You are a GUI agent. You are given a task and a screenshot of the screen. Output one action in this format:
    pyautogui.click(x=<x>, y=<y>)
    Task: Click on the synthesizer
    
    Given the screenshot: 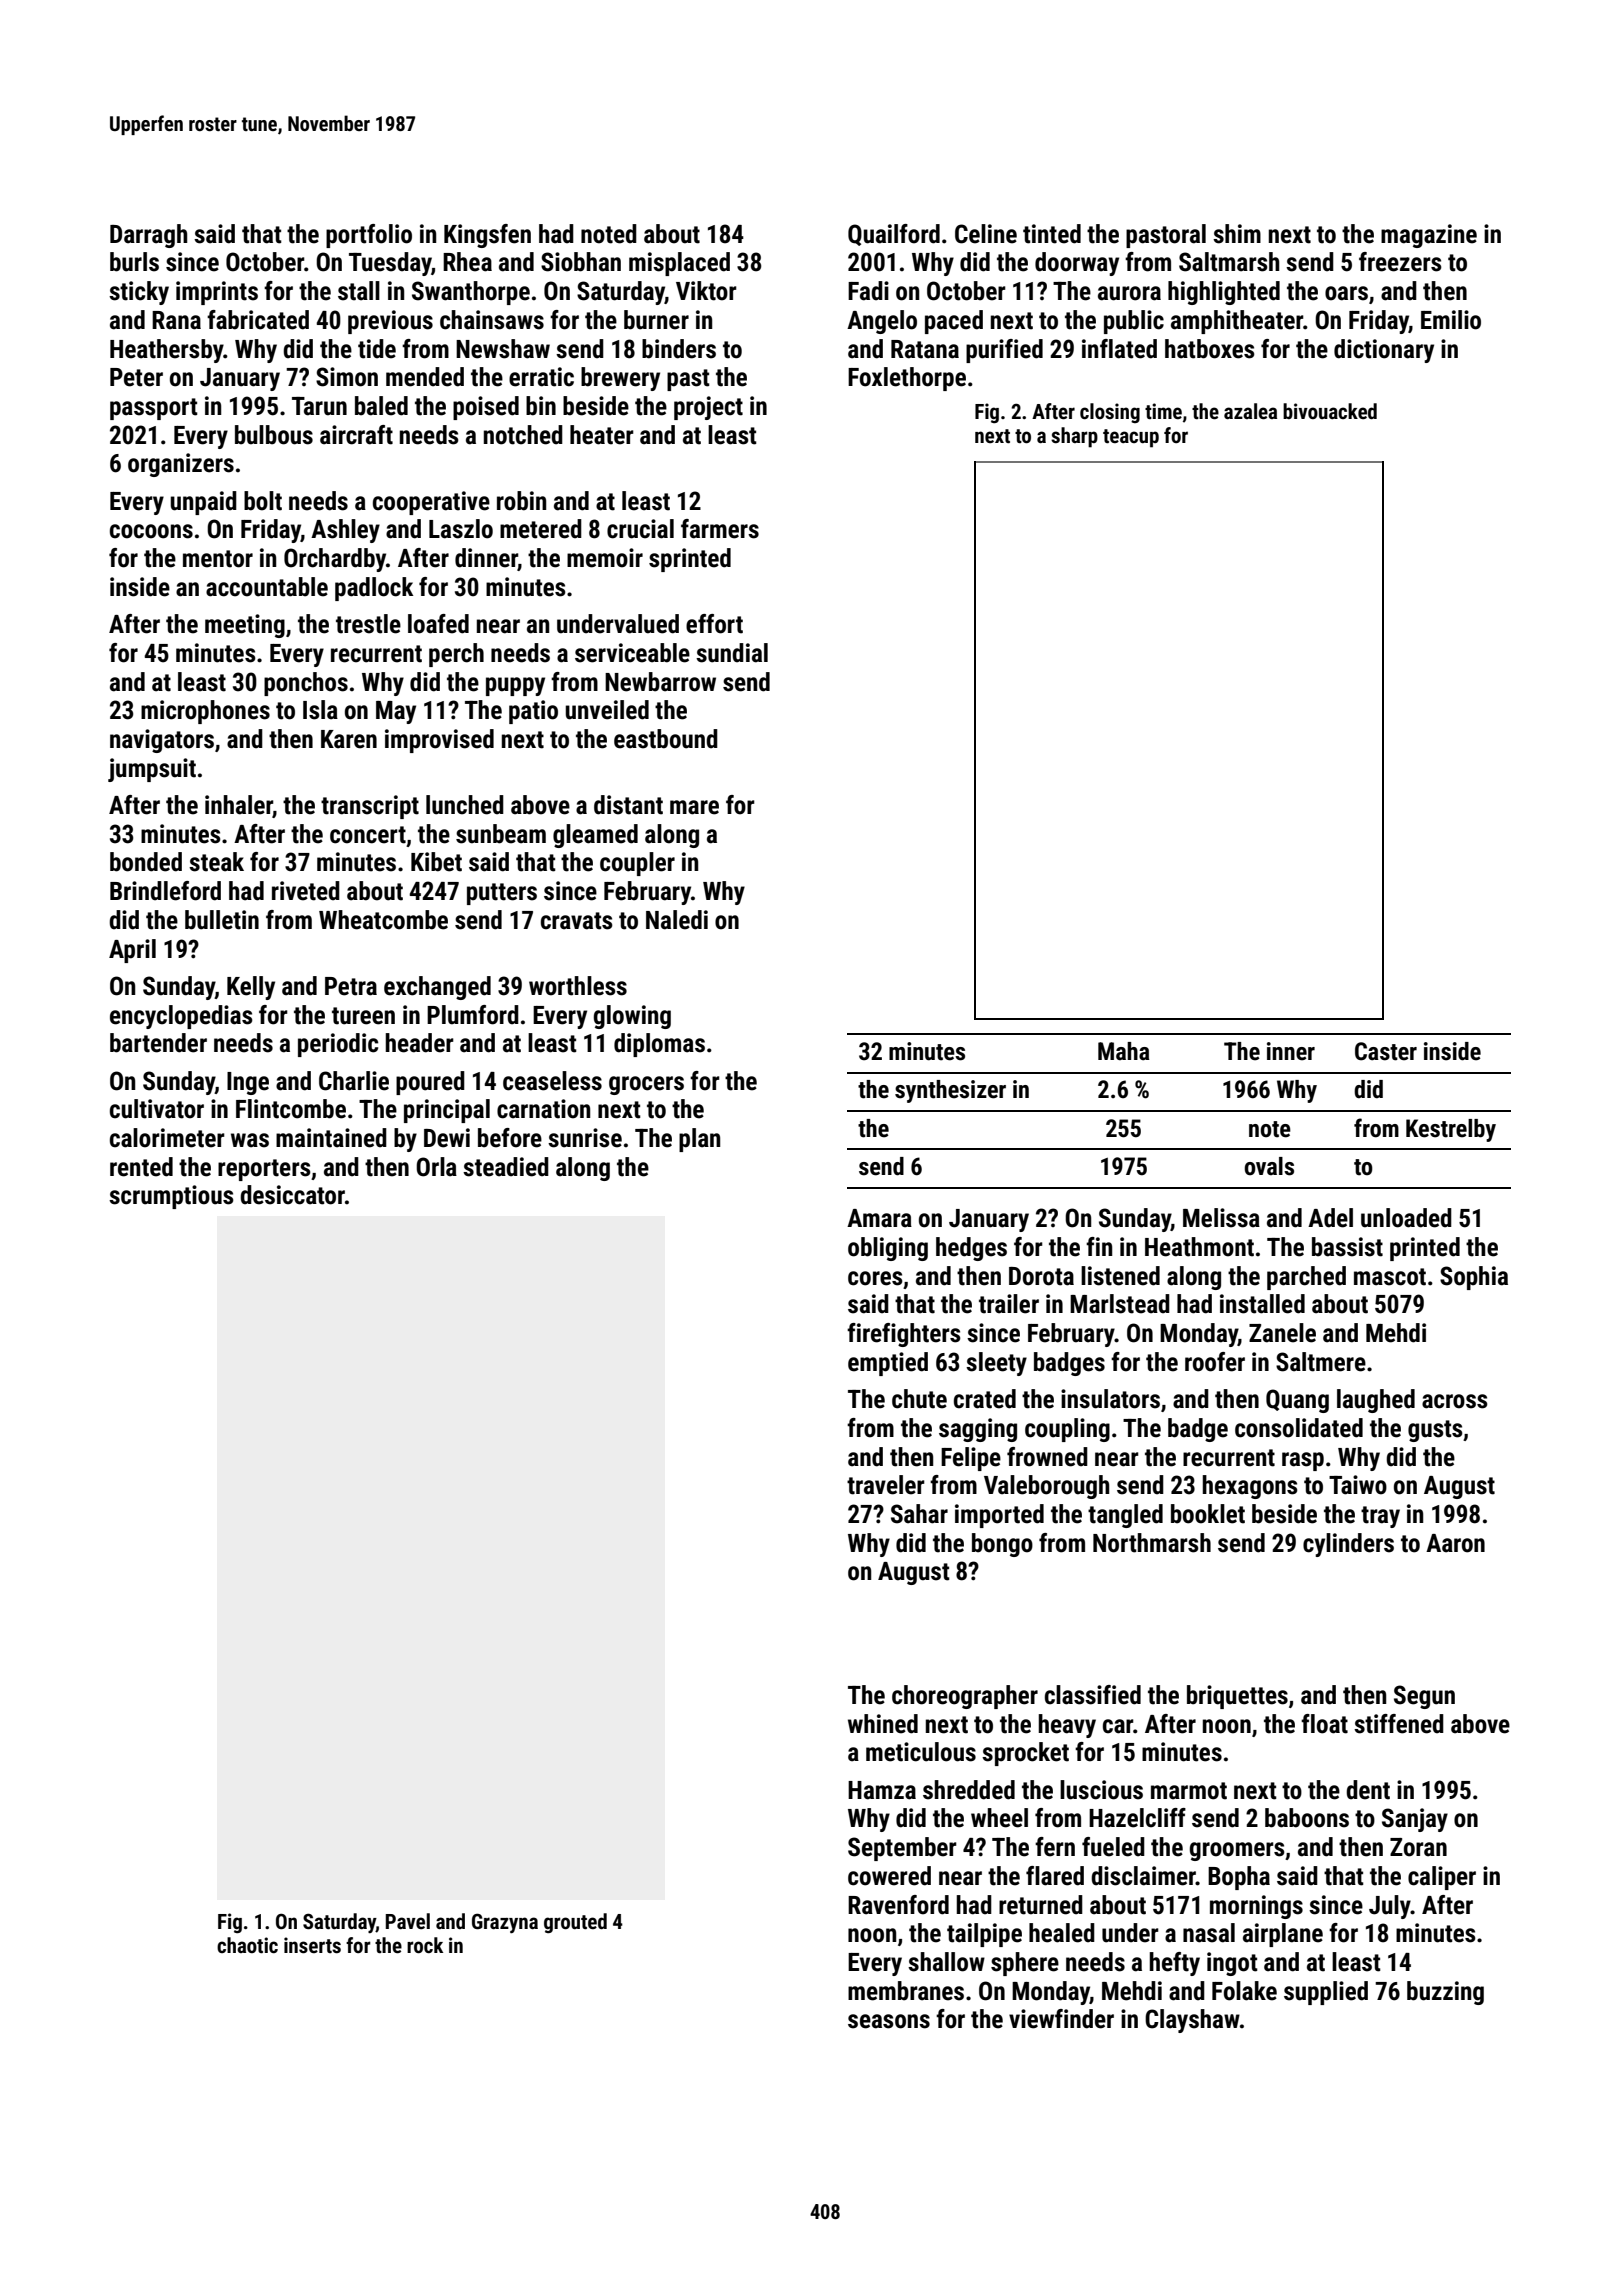 What is the action you would take?
    pyautogui.click(x=950, y=1091)
